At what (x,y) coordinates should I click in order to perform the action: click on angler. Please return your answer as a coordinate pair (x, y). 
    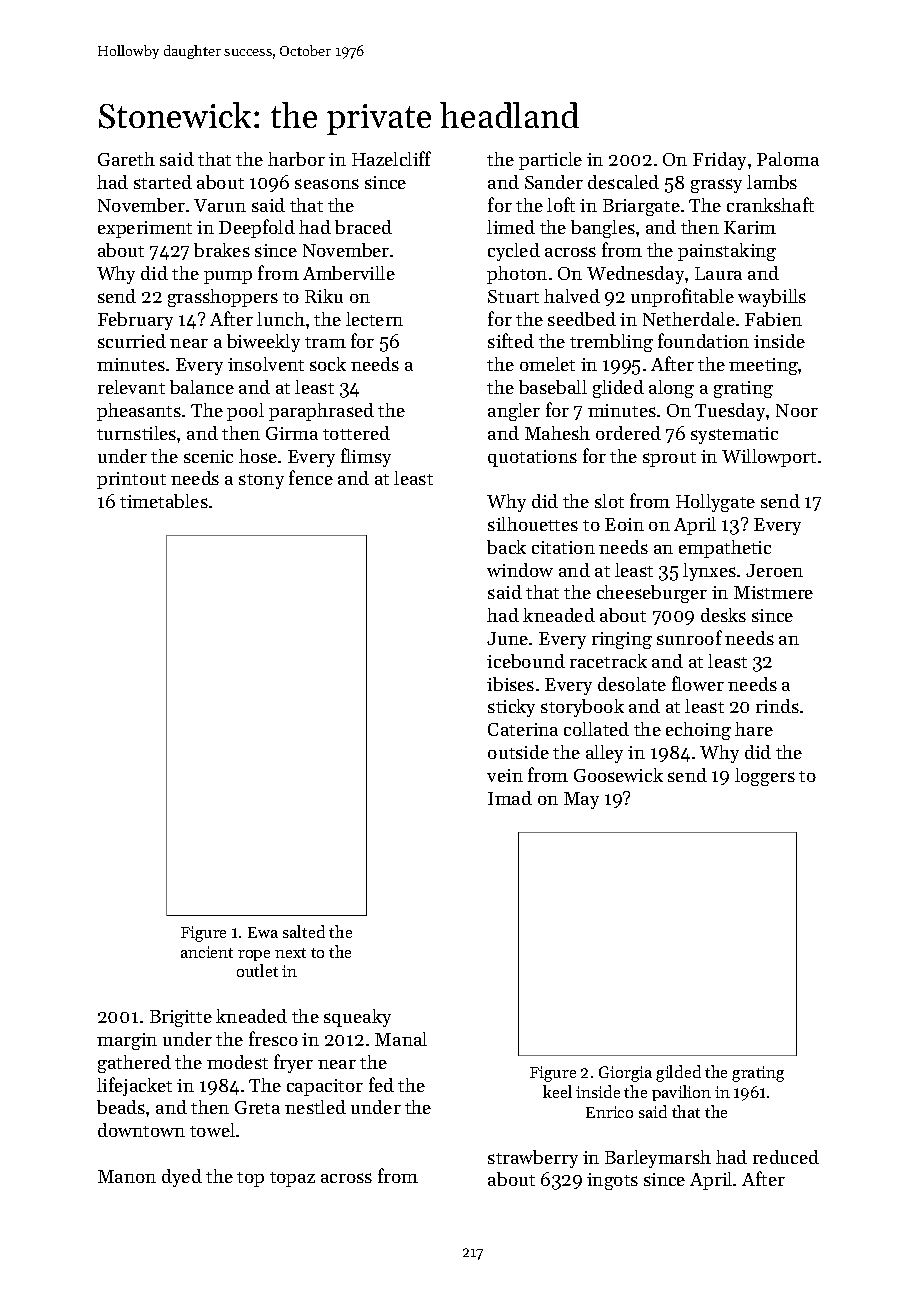
    Looking at the image, I should click on (514, 412).
